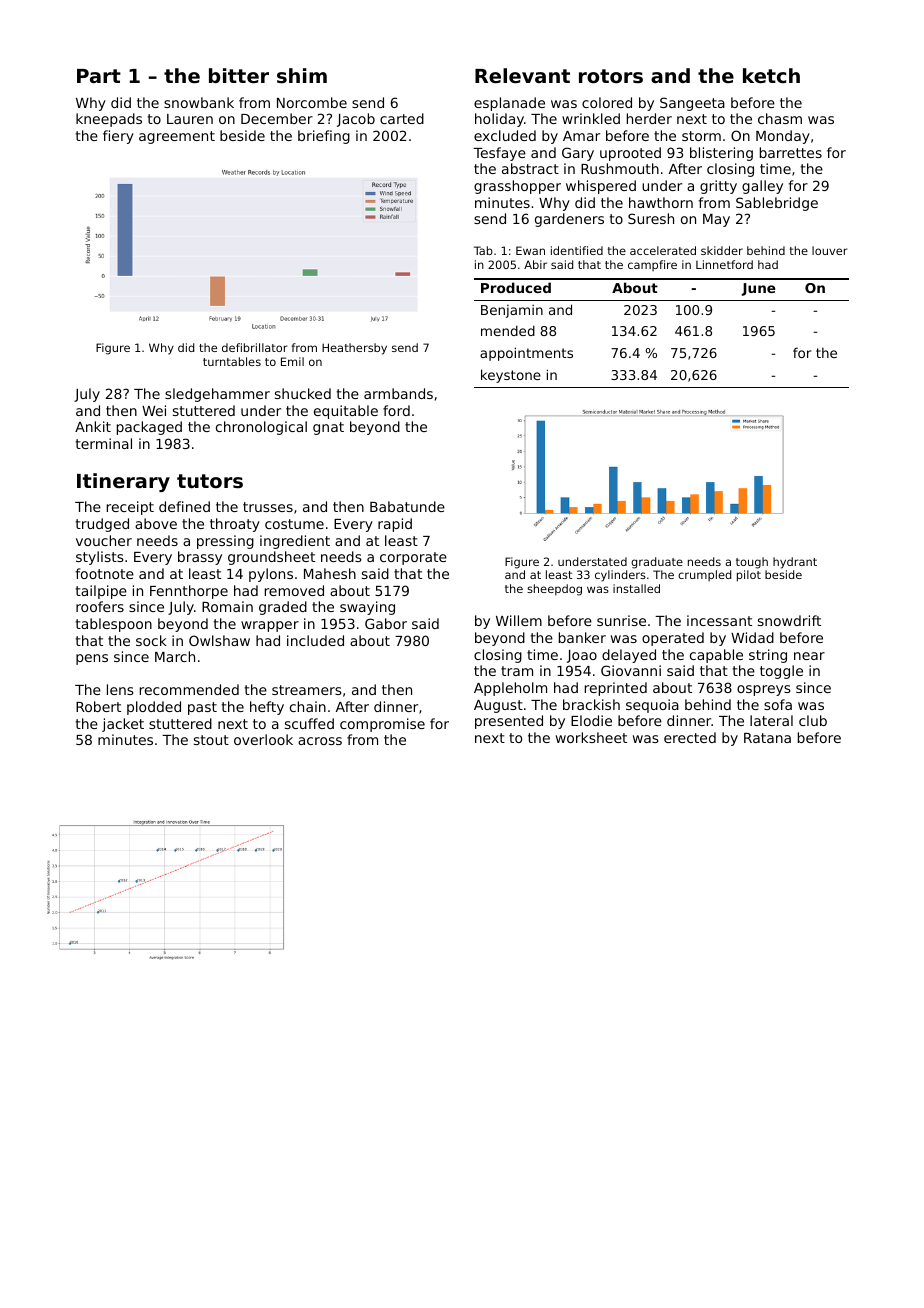 The image size is (924, 1308). What do you see at coordinates (519, 620) in the screenshot?
I see `Willem` at bounding box center [519, 620].
